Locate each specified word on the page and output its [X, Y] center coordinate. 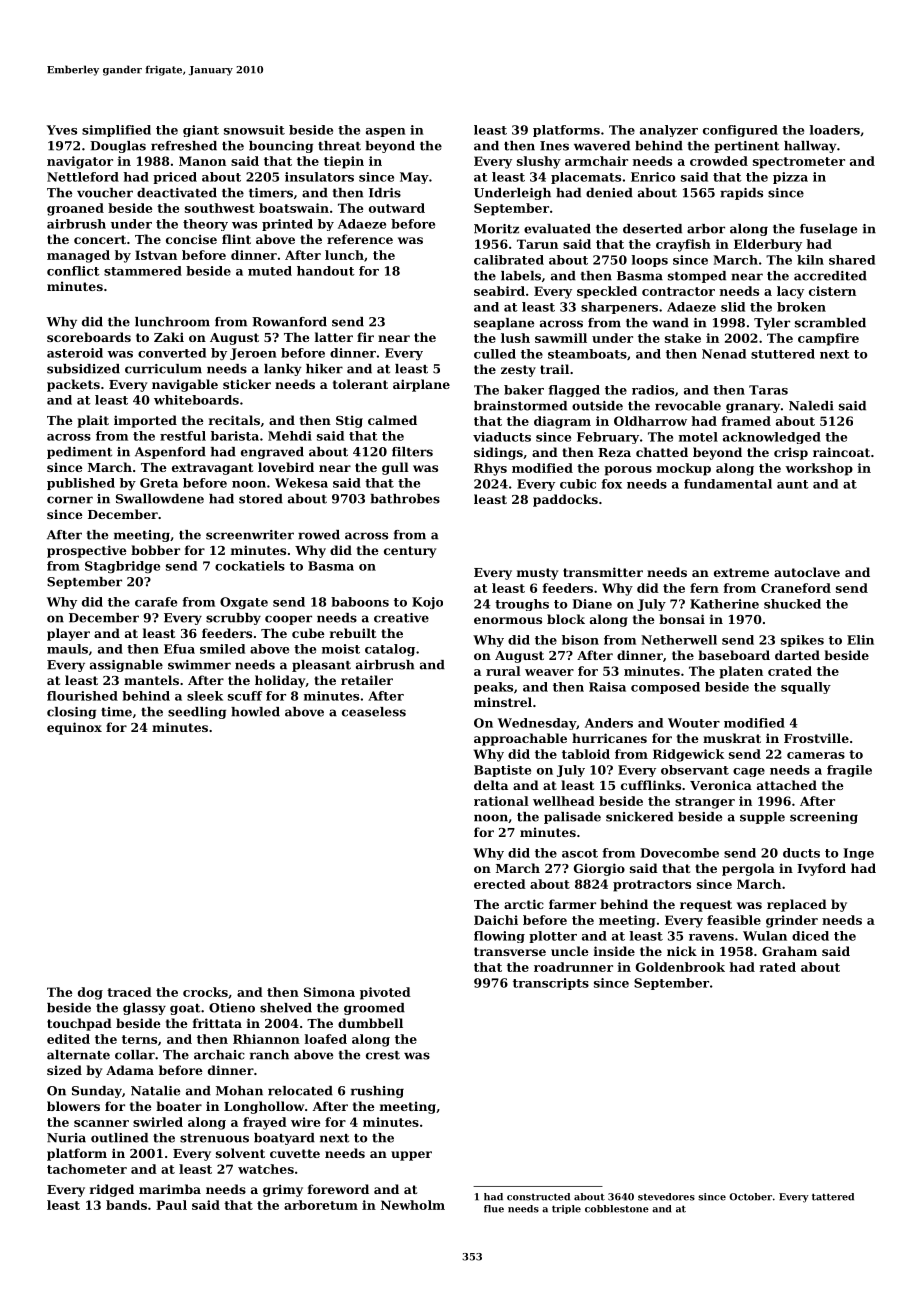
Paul [171, 1205]
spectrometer [799, 163]
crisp [791, 453]
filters [412, 452]
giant [201, 131]
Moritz [496, 229]
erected [500, 884]
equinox [74, 728]
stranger [705, 803]
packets [73, 385]
